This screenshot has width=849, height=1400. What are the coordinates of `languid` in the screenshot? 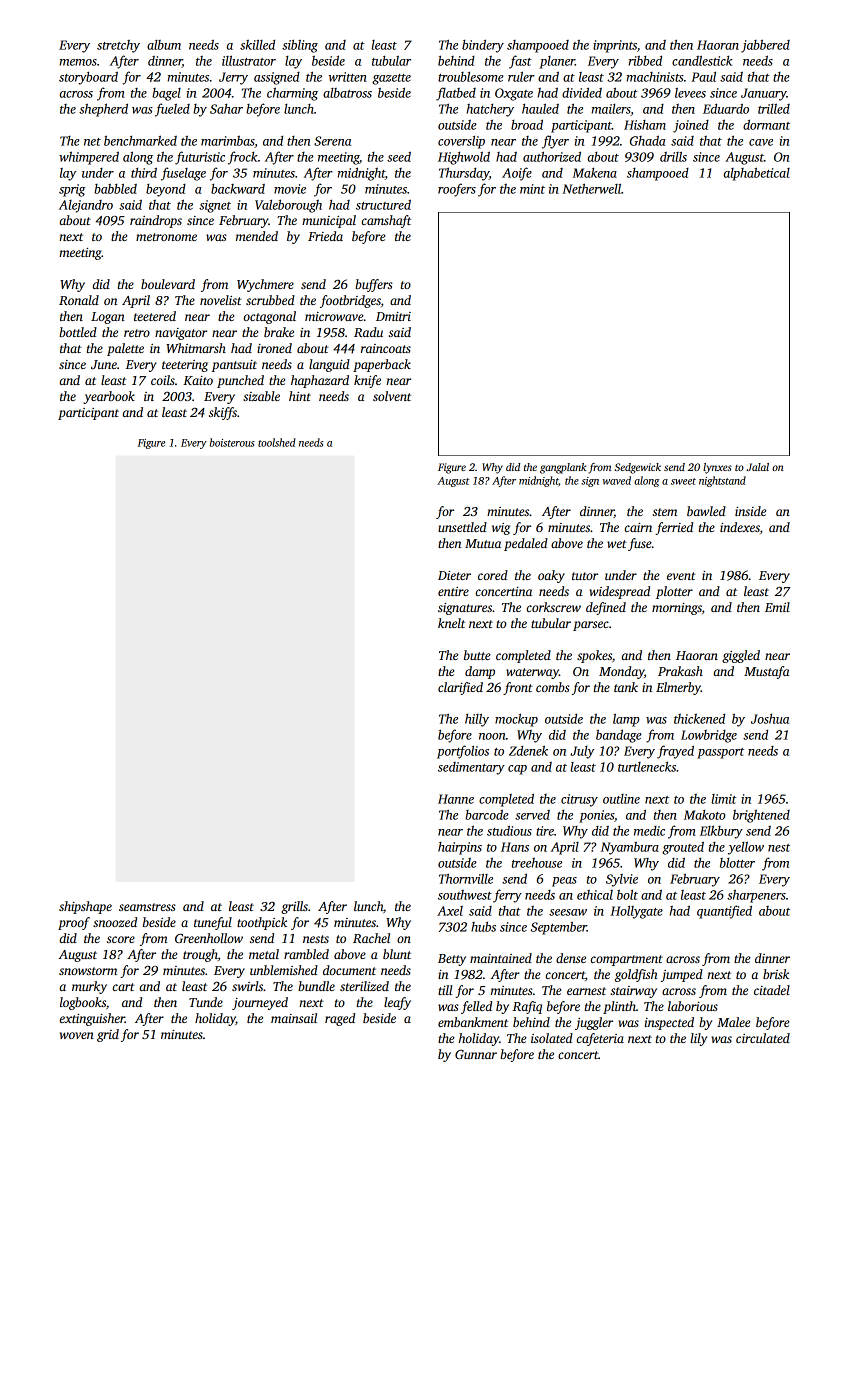 It's located at (329, 365).
